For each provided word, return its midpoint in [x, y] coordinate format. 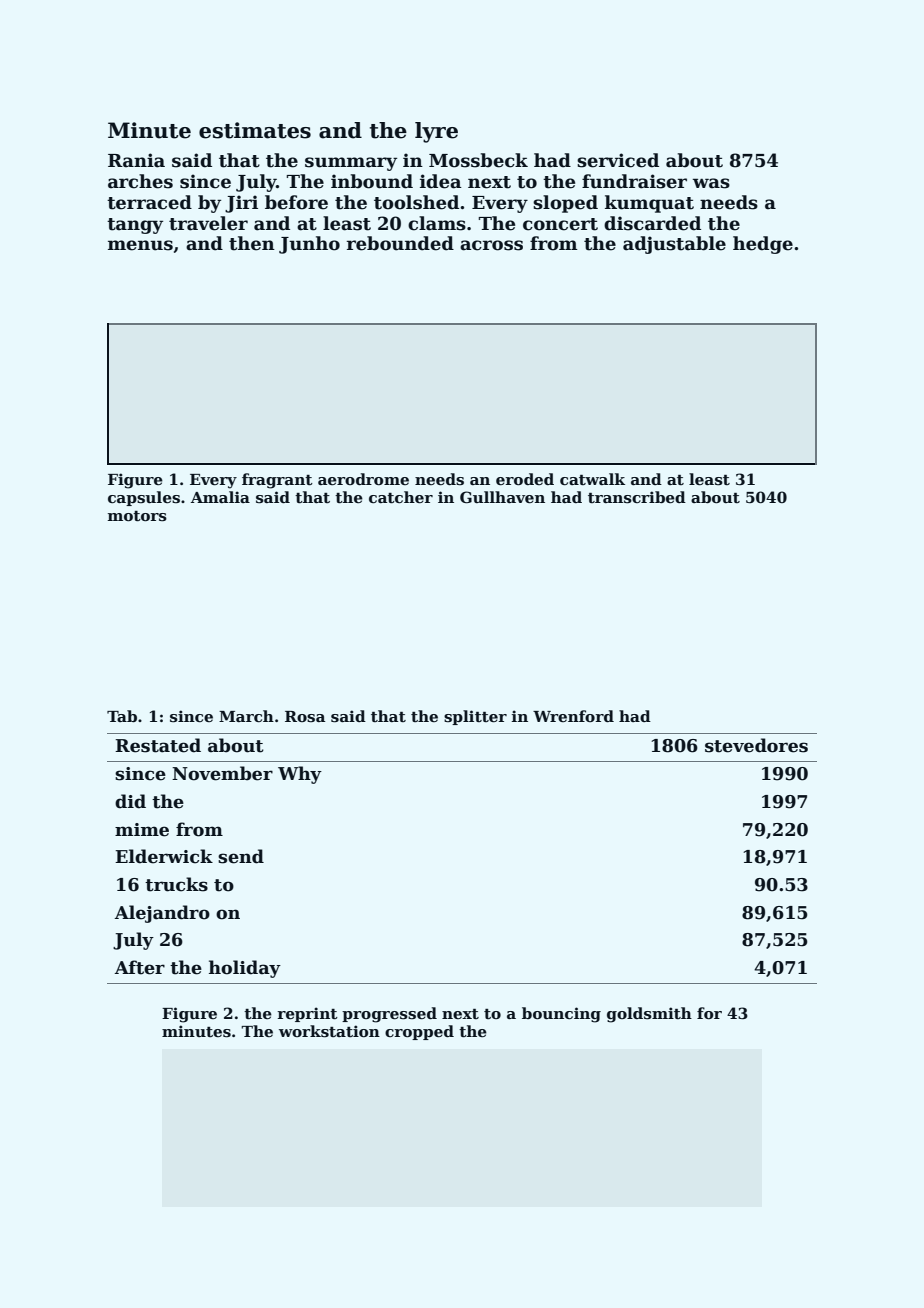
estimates [255, 130]
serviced [618, 160]
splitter [475, 717]
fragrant [277, 481]
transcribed [637, 497]
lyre [436, 132]
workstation [329, 1031]
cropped [419, 1032]
